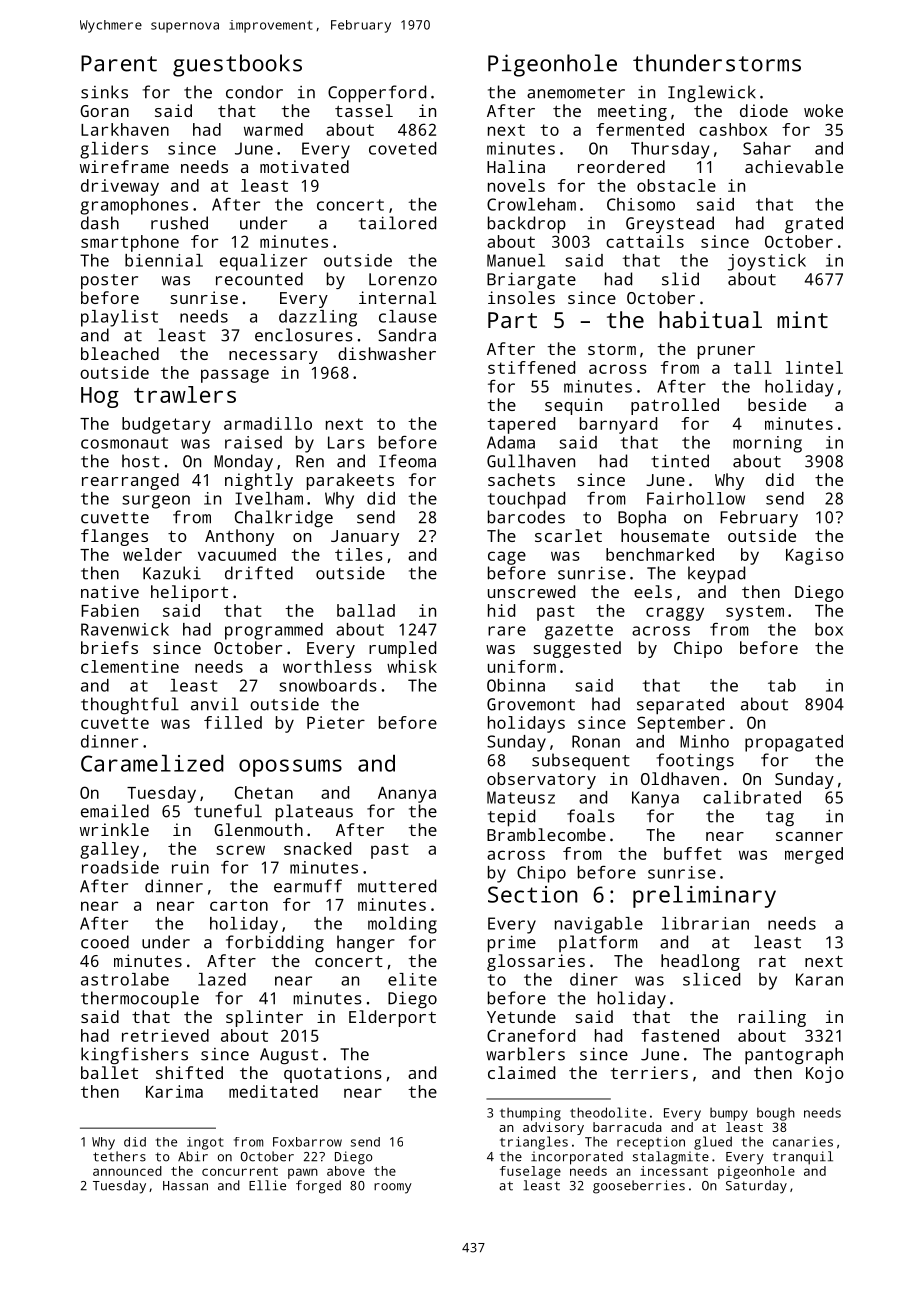 The width and height of the screenshot is (924, 1314). What do you see at coordinates (125, 979) in the screenshot?
I see `astrolabe` at bounding box center [125, 979].
